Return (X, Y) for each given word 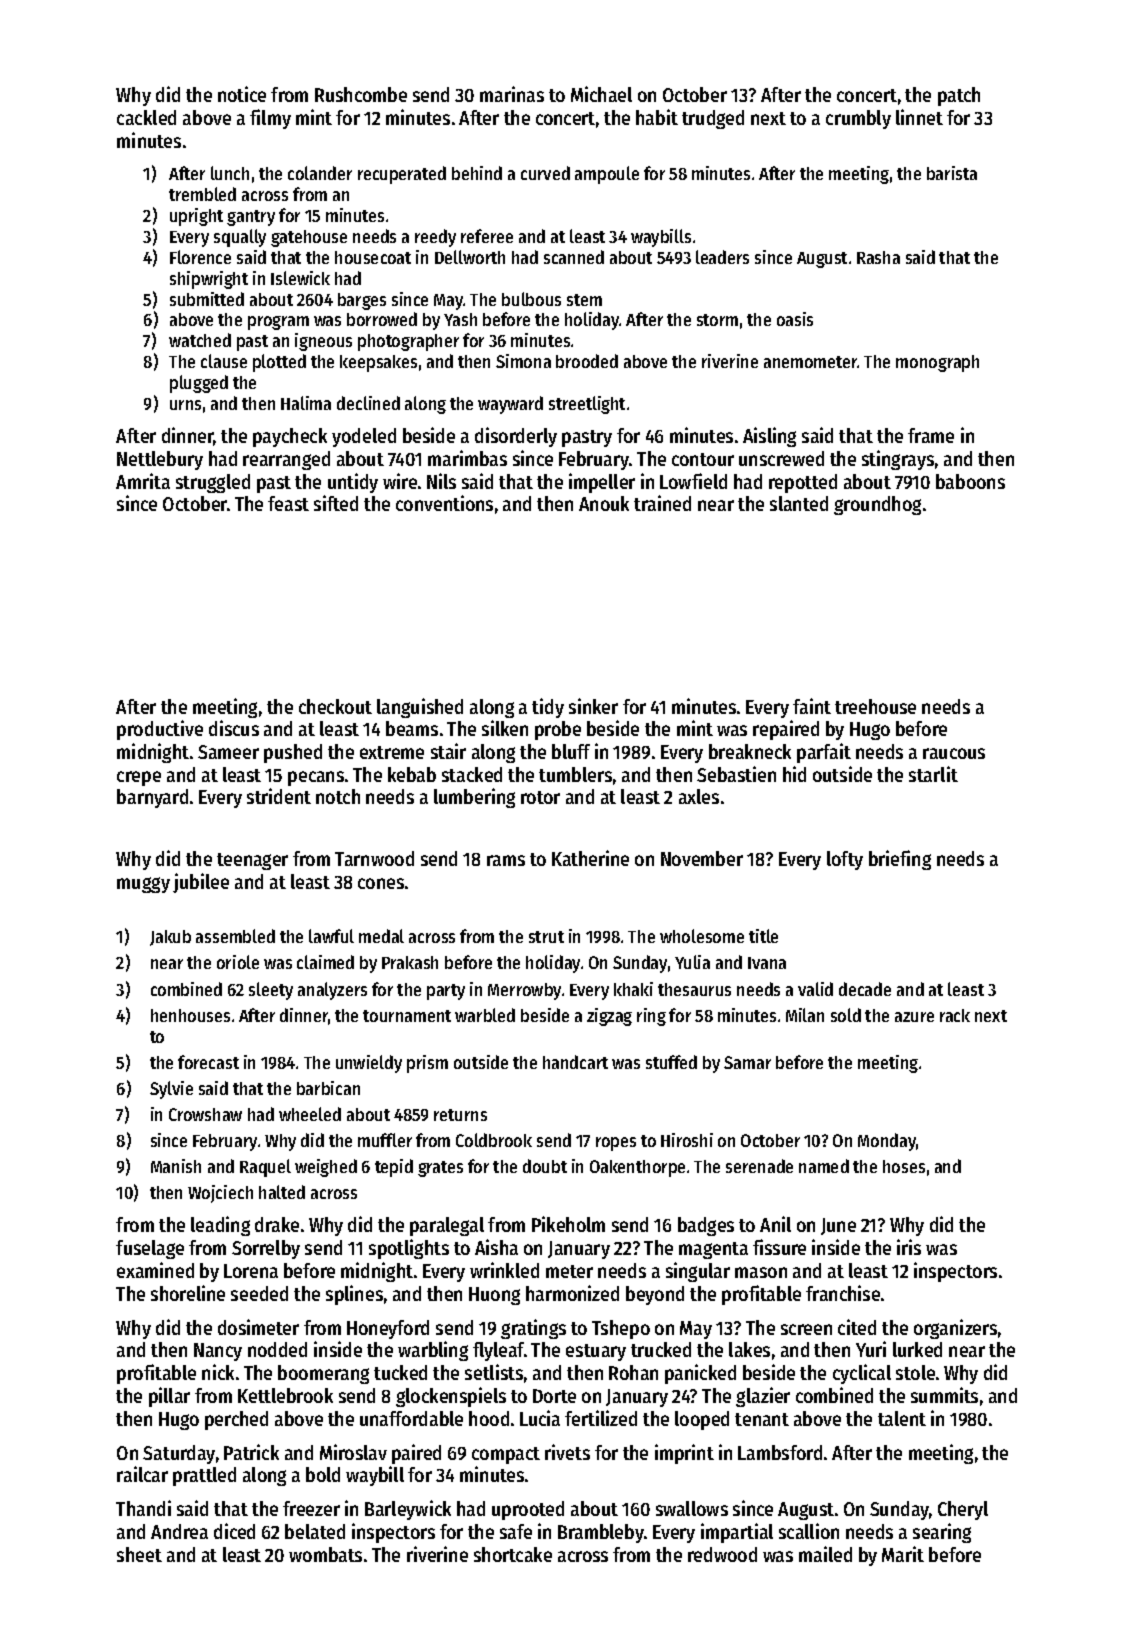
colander (320, 173)
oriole (238, 962)
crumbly (858, 119)
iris (909, 1247)
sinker (593, 706)
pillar (169, 1397)
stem (584, 300)
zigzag (609, 1017)
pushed (293, 753)
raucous (954, 753)
